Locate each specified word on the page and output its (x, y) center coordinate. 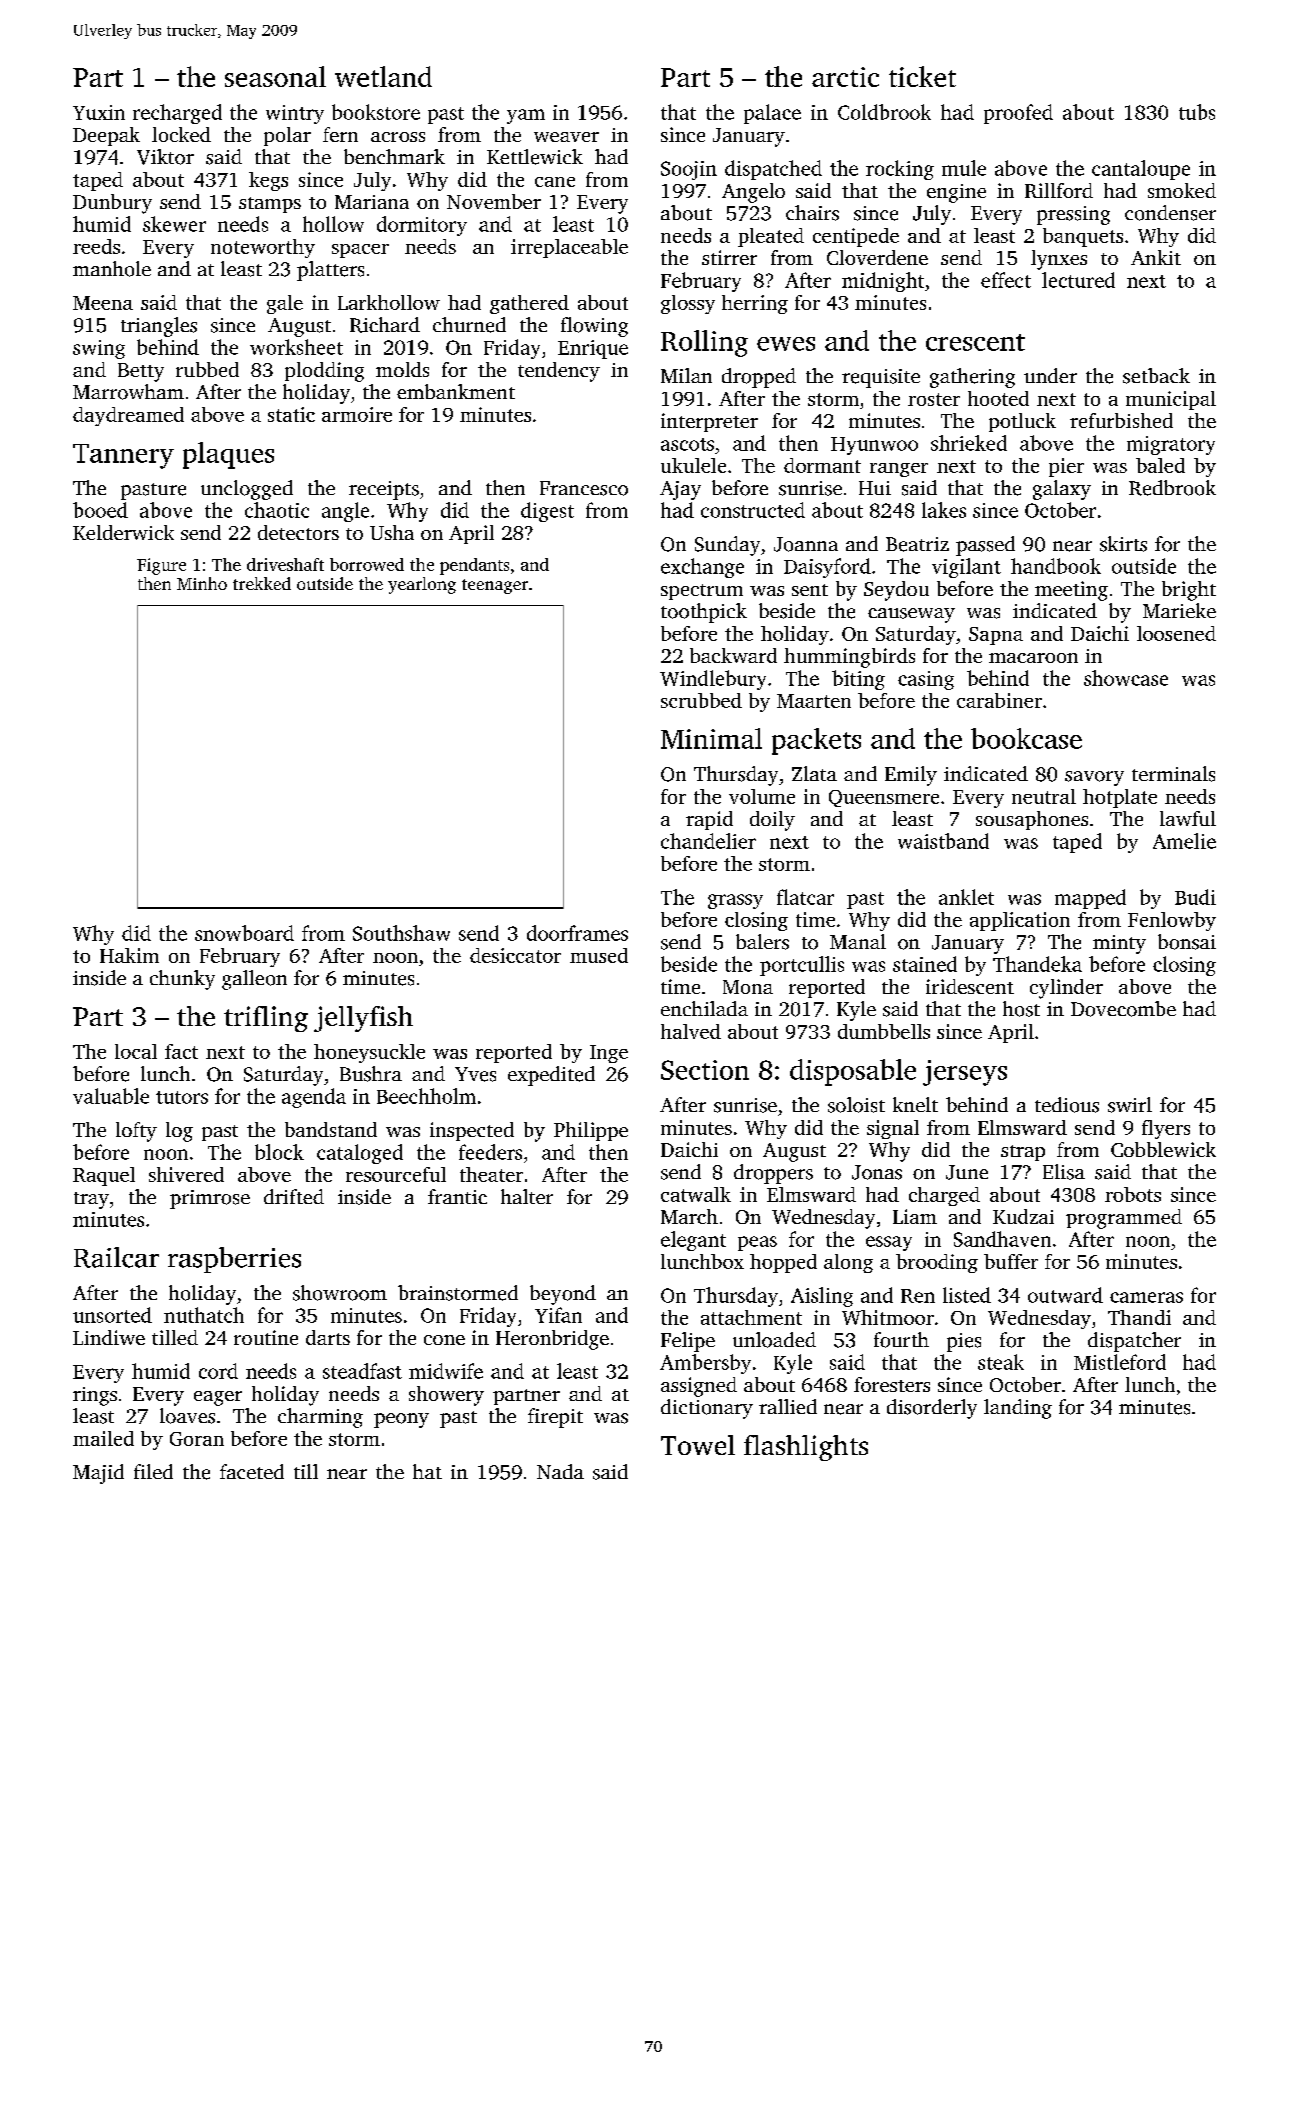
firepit (555, 1418)
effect (1006, 280)
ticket (922, 76)
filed (153, 1471)
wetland (383, 76)
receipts (384, 490)
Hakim (129, 955)
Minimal (711, 738)
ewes (786, 344)
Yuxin (99, 112)
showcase (1126, 678)
